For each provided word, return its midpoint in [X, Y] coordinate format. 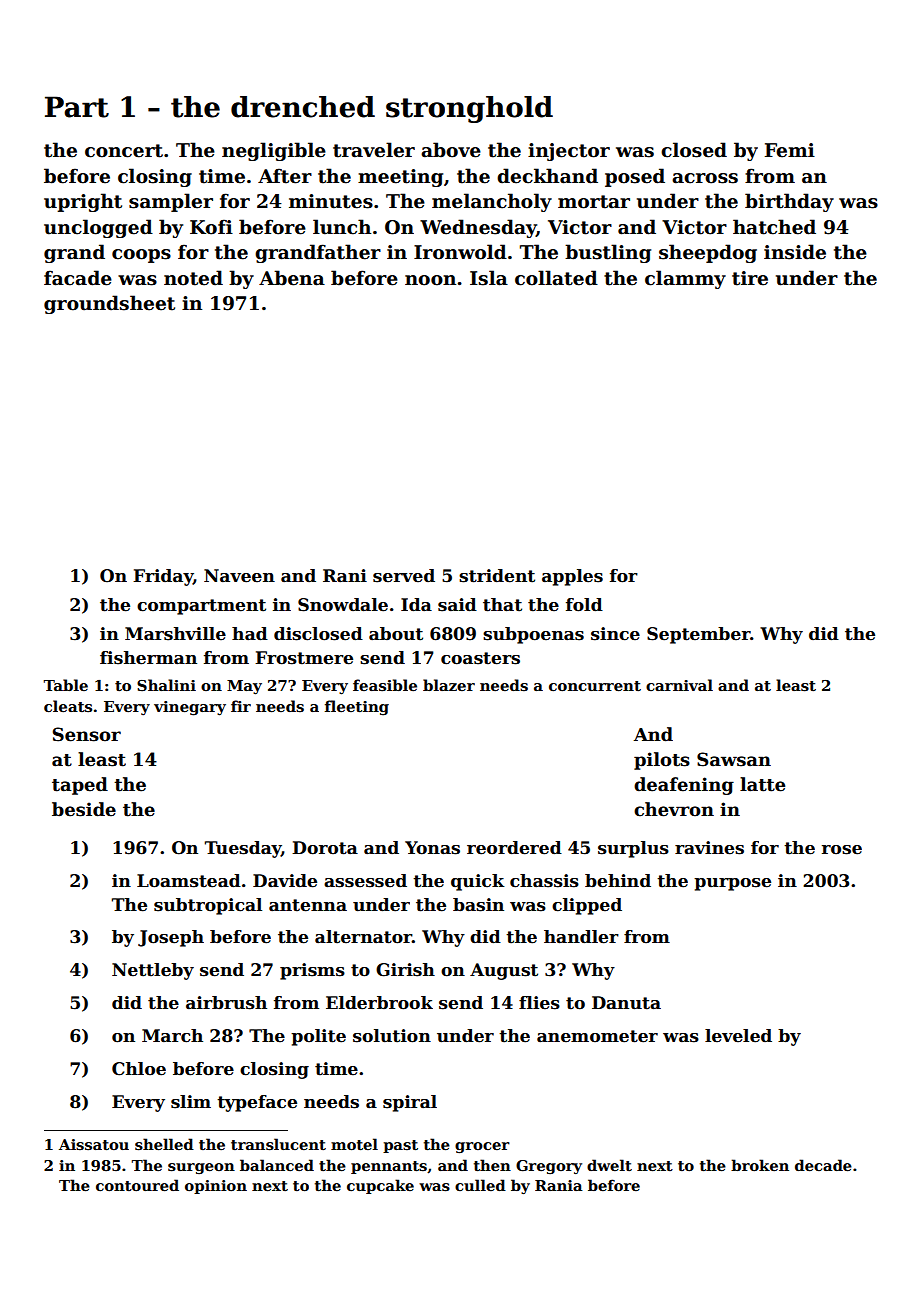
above [451, 150]
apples [572, 577]
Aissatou [94, 1144]
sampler [171, 202]
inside [795, 252]
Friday [163, 577]
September [699, 635]
